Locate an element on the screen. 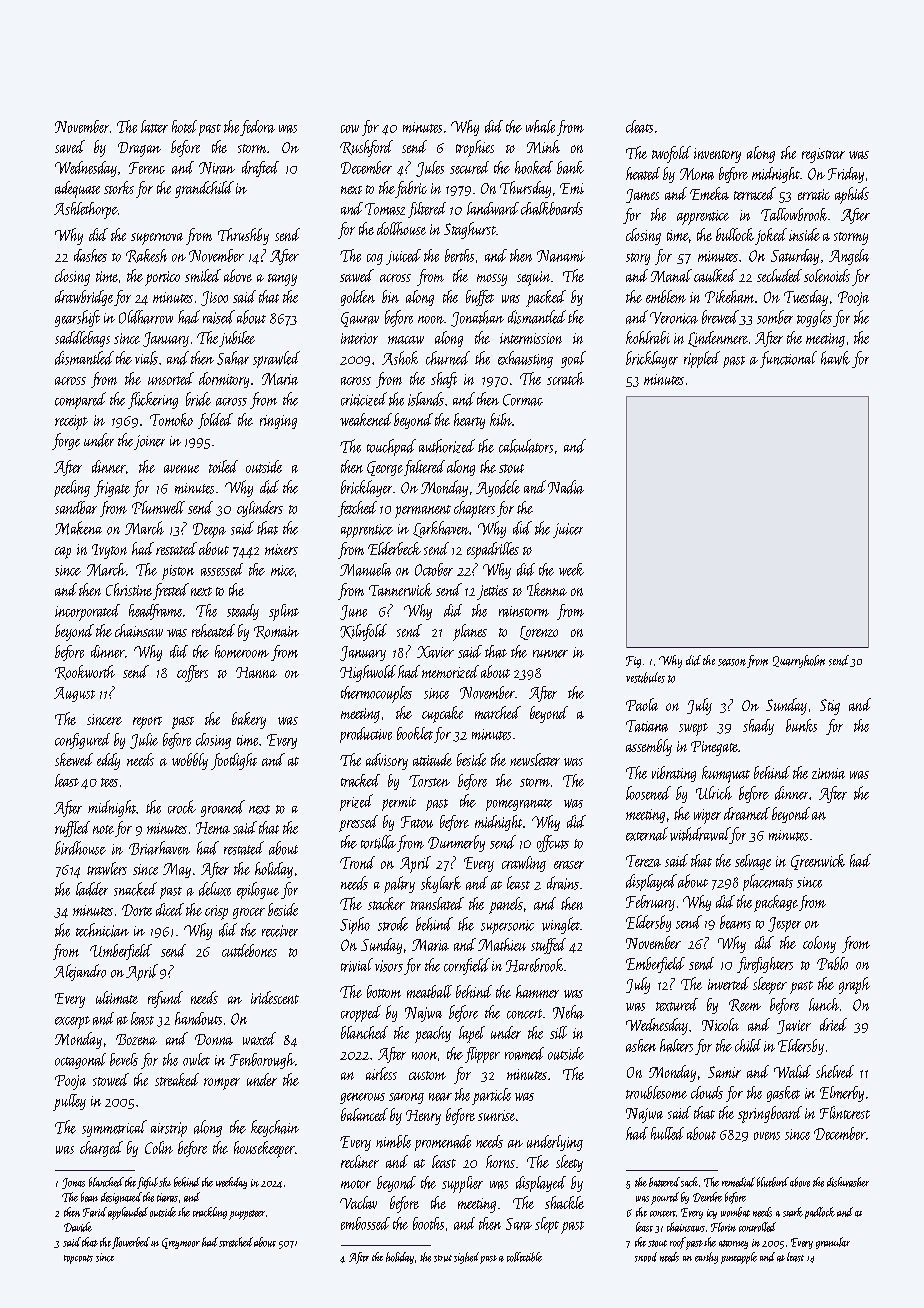 This screenshot has width=924, height=1308. solenoids is located at coordinates (827, 275).
